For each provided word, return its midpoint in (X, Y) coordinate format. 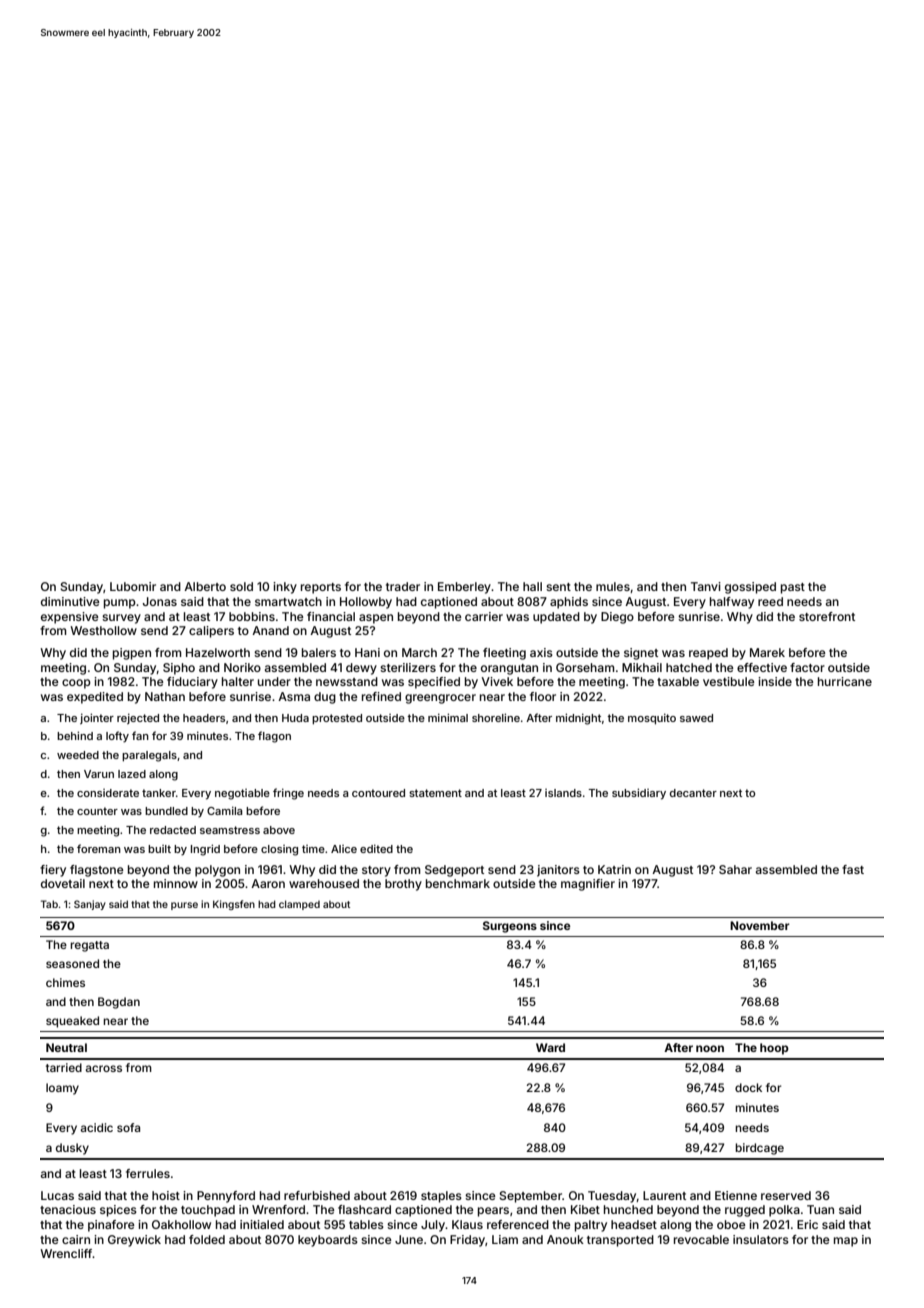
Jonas (160, 601)
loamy (62, 1089)
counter (97, 811)
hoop (774, 1049)
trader (403, 586)
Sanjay (90, 905)
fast (853, 869)
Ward (550, 1047)
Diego (617, 618)
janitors (558, 871)
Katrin (614, 869)
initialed (262, 1224)
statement (435, 793)
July (433, 1226)
